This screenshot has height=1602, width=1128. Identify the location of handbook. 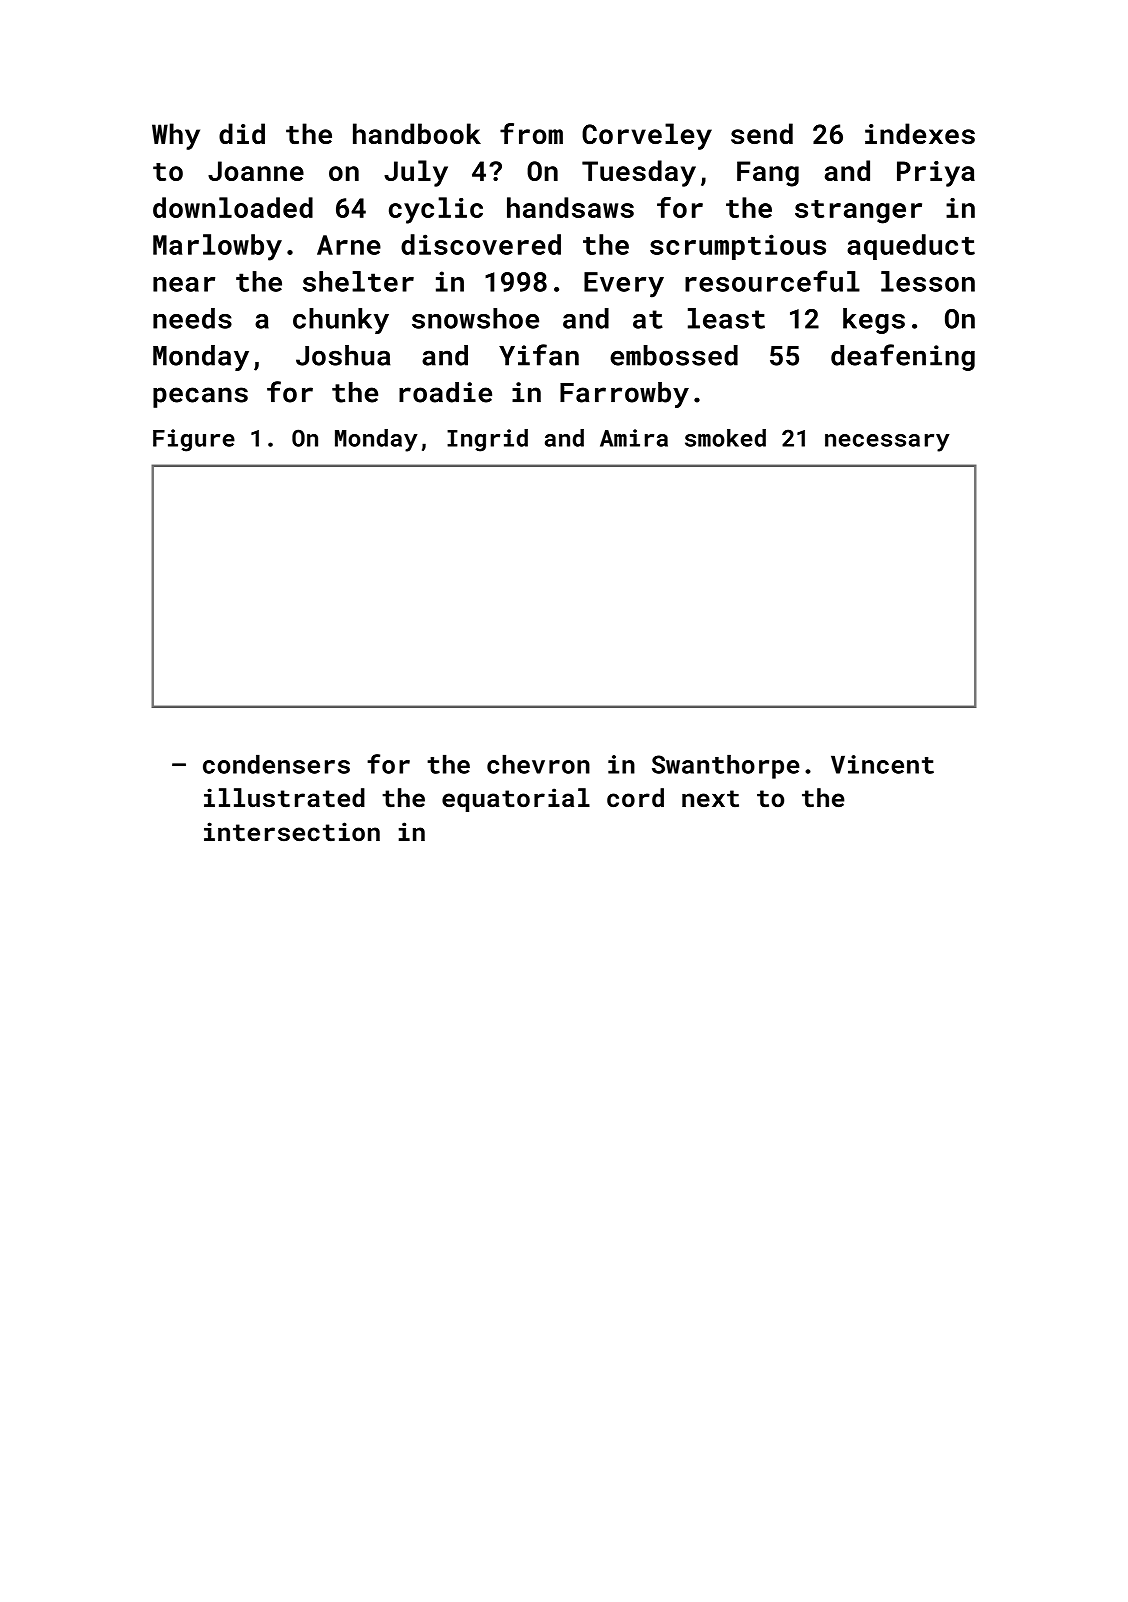
(417, 133).
